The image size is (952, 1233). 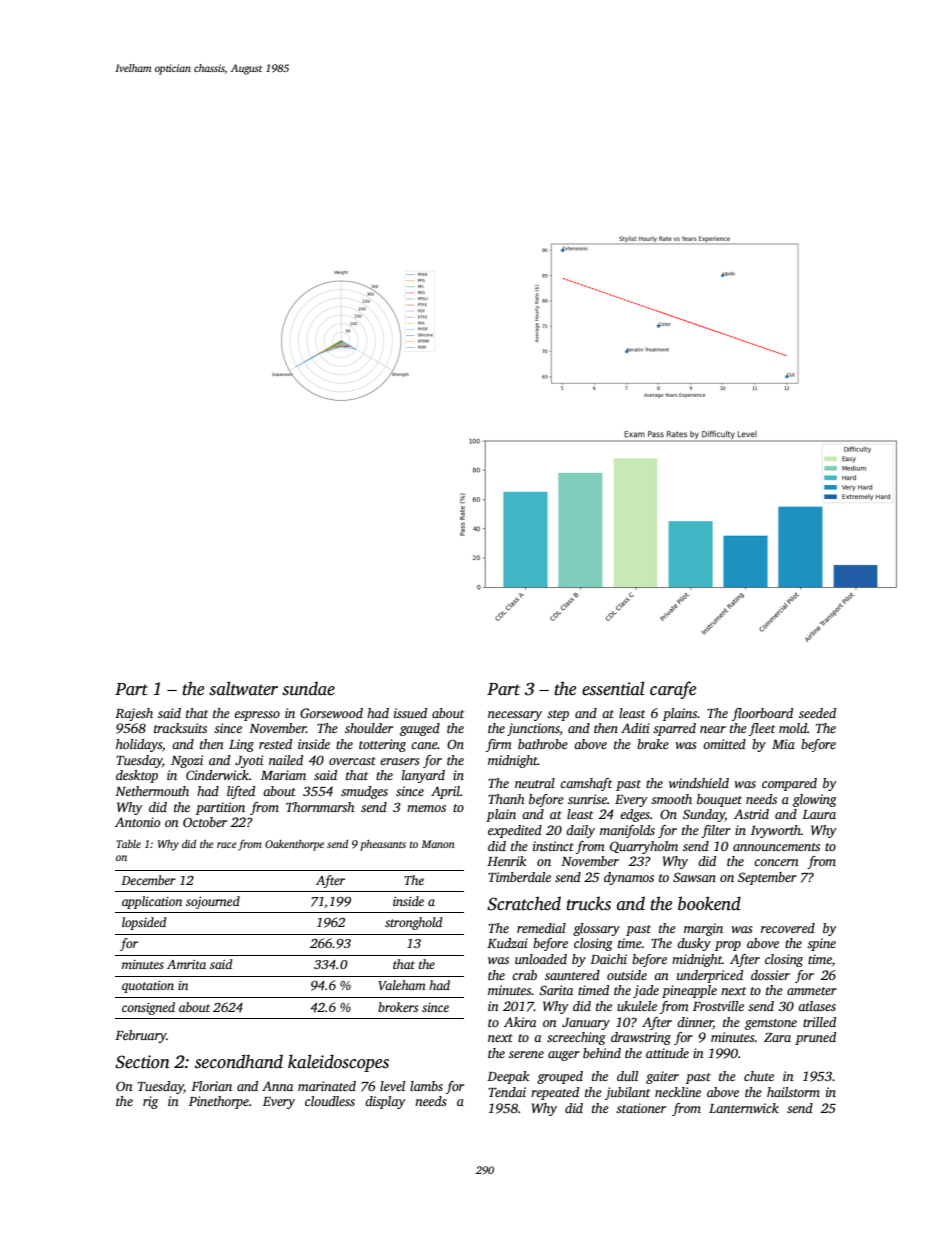 I want to click on Pinethorpe, so click(x=219, y=1102).
